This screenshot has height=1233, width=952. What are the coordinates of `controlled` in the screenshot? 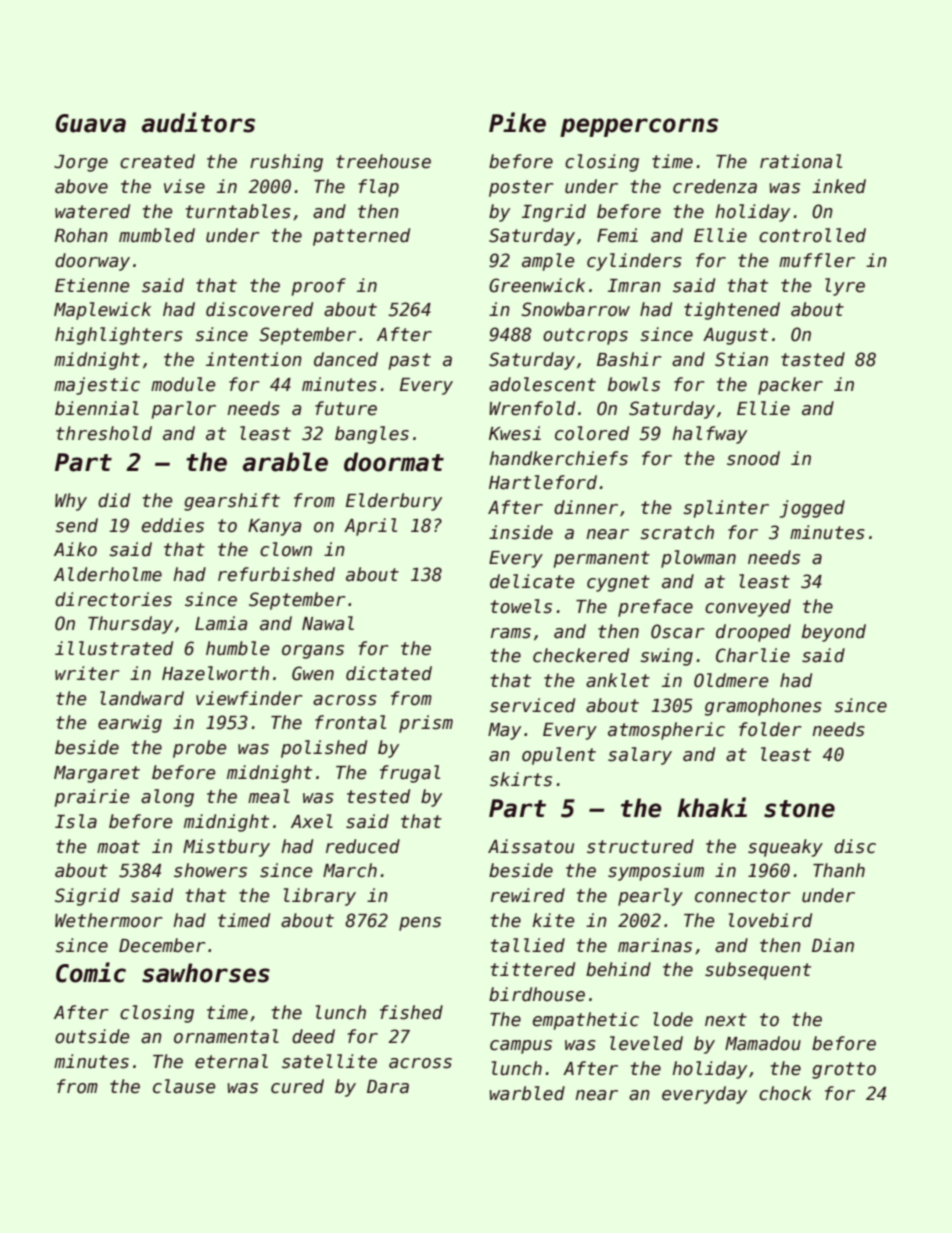 It's located at (812, 235).
